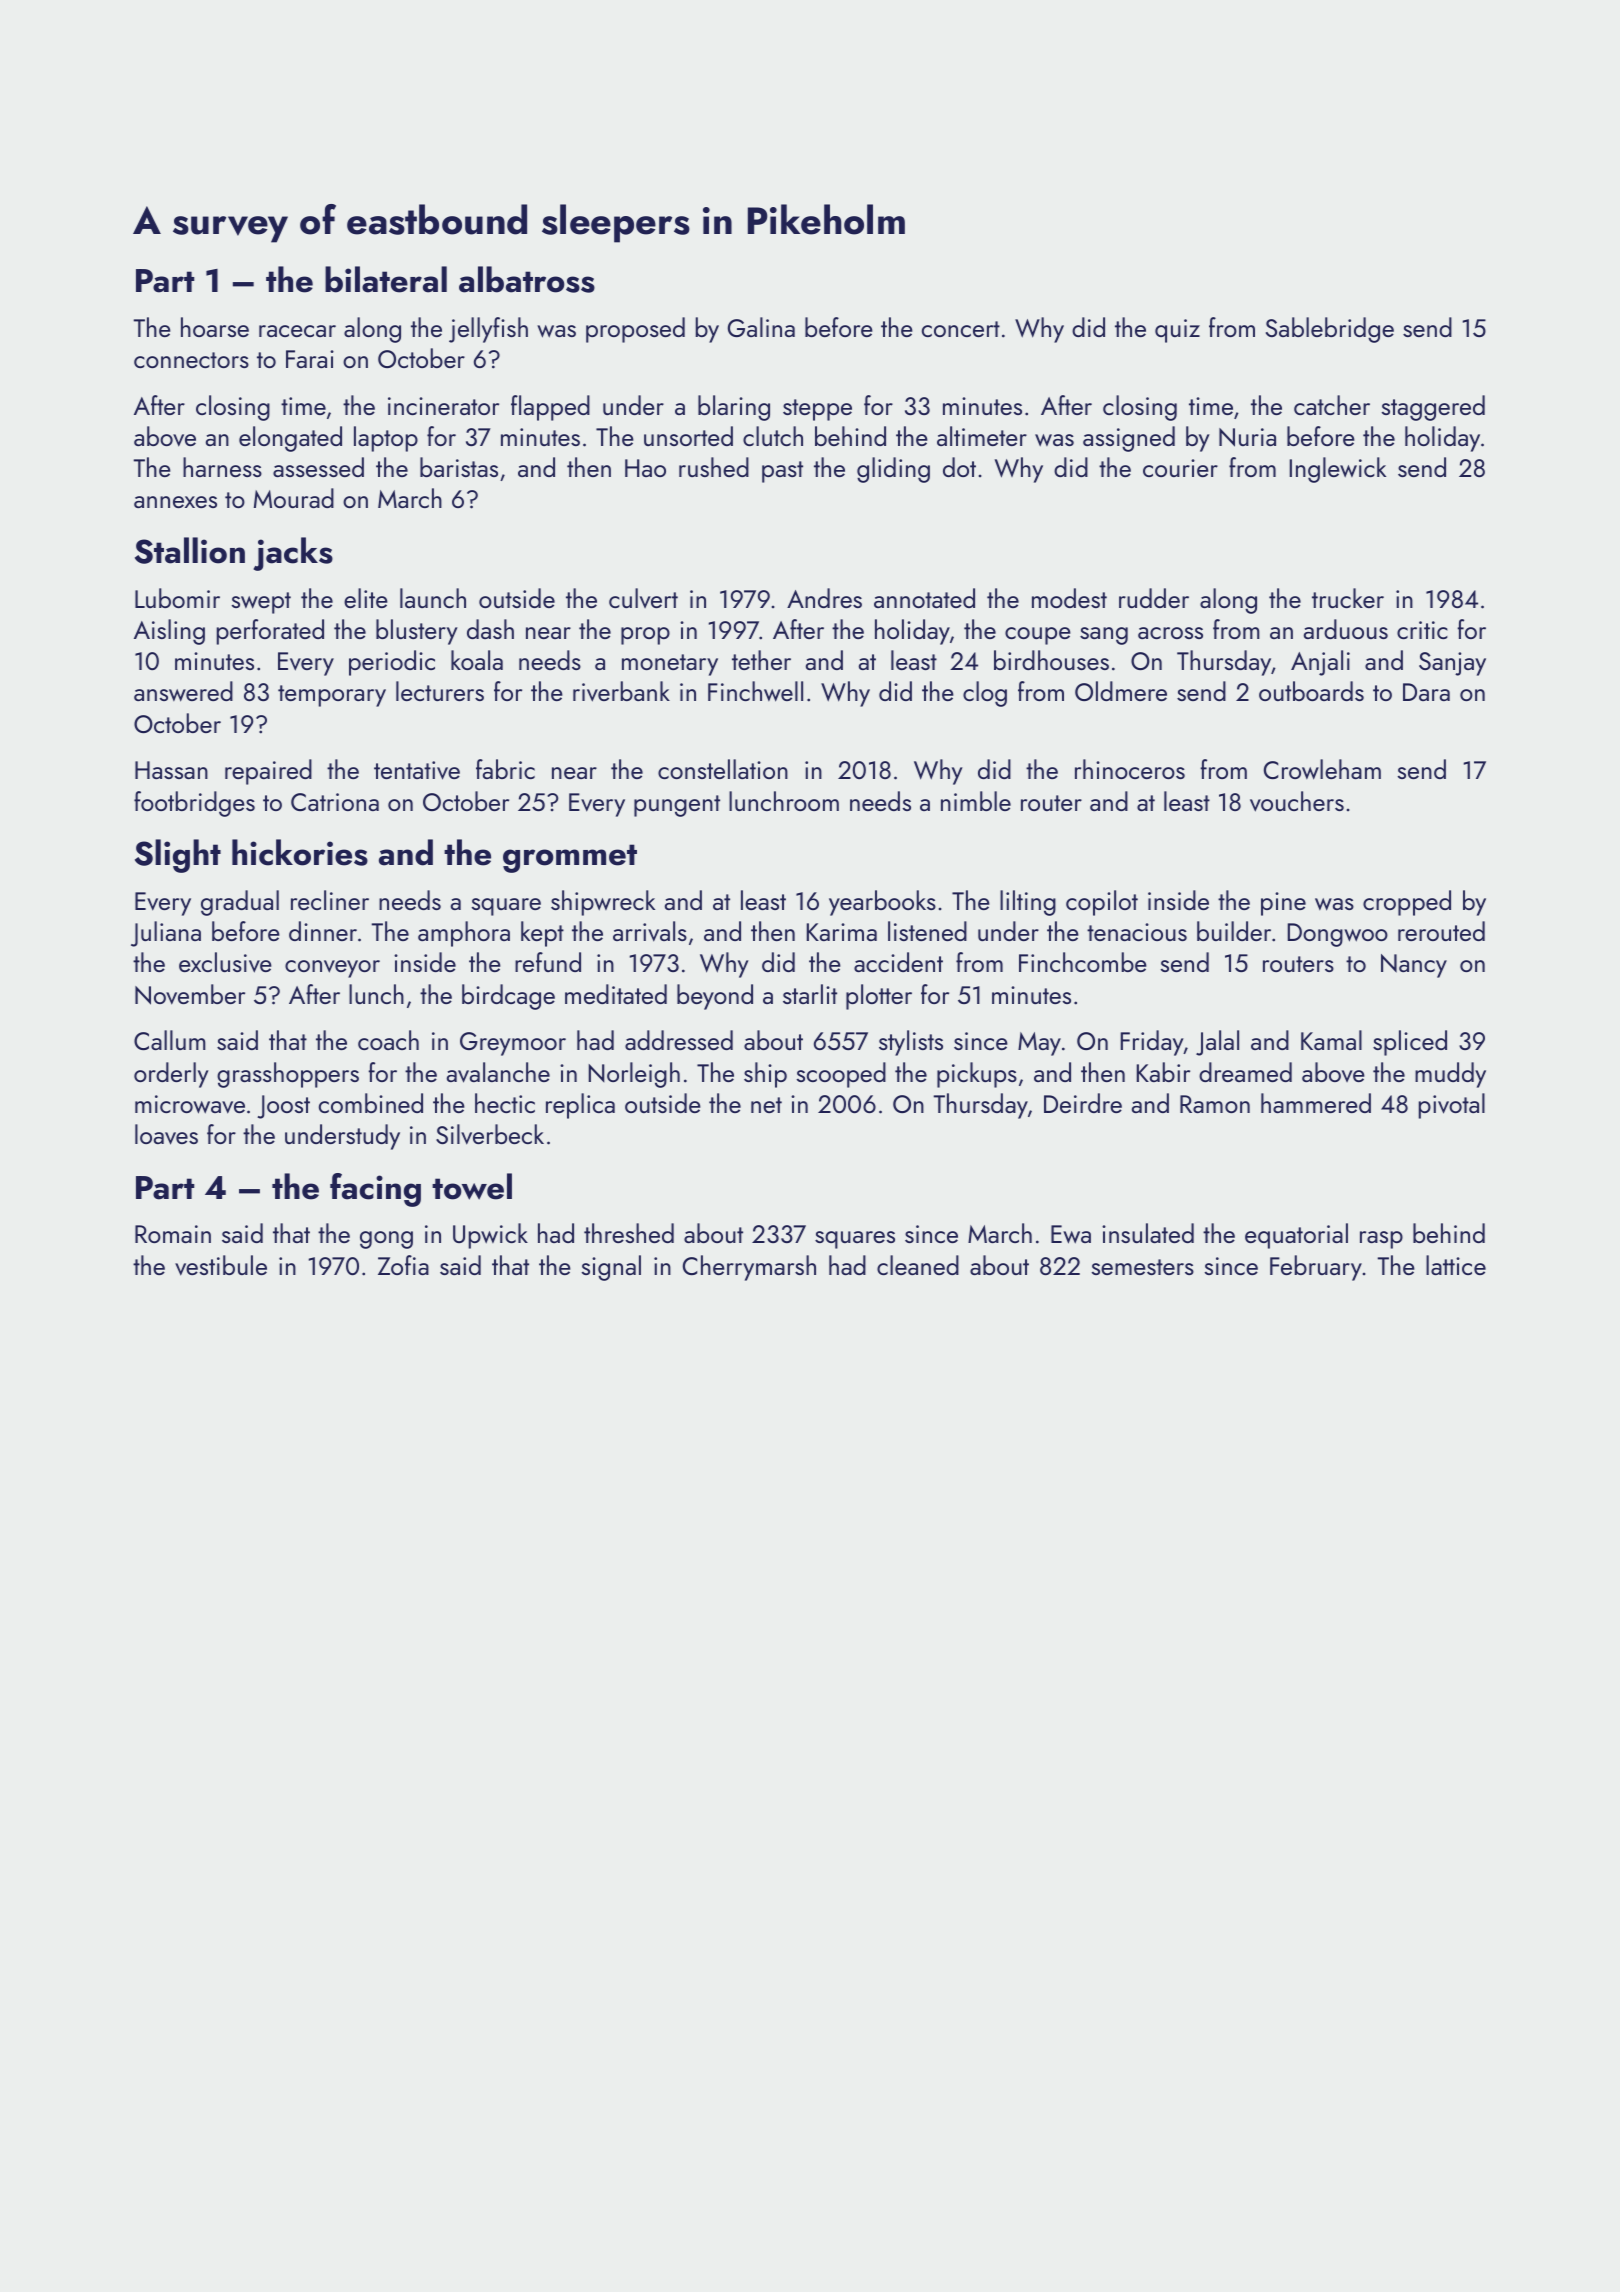 The image size is (1620, 2292). I want to click on scooped, so click(841, 1075).
